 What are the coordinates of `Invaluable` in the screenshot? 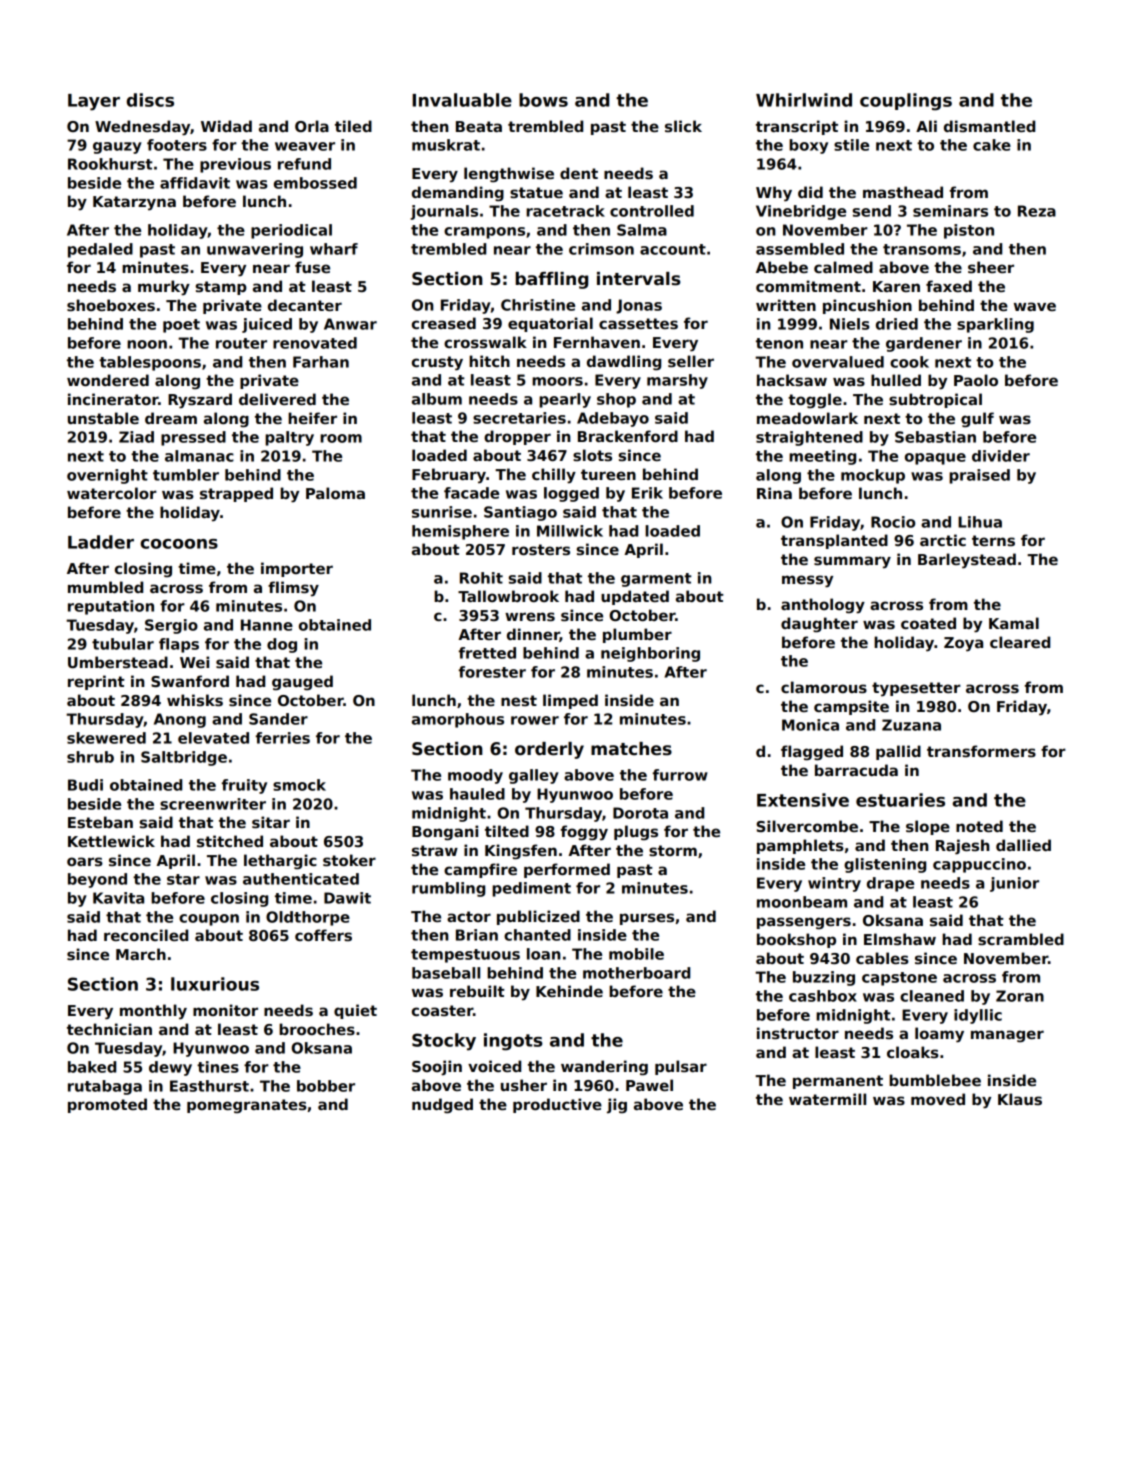 It's located at (462, 100).
